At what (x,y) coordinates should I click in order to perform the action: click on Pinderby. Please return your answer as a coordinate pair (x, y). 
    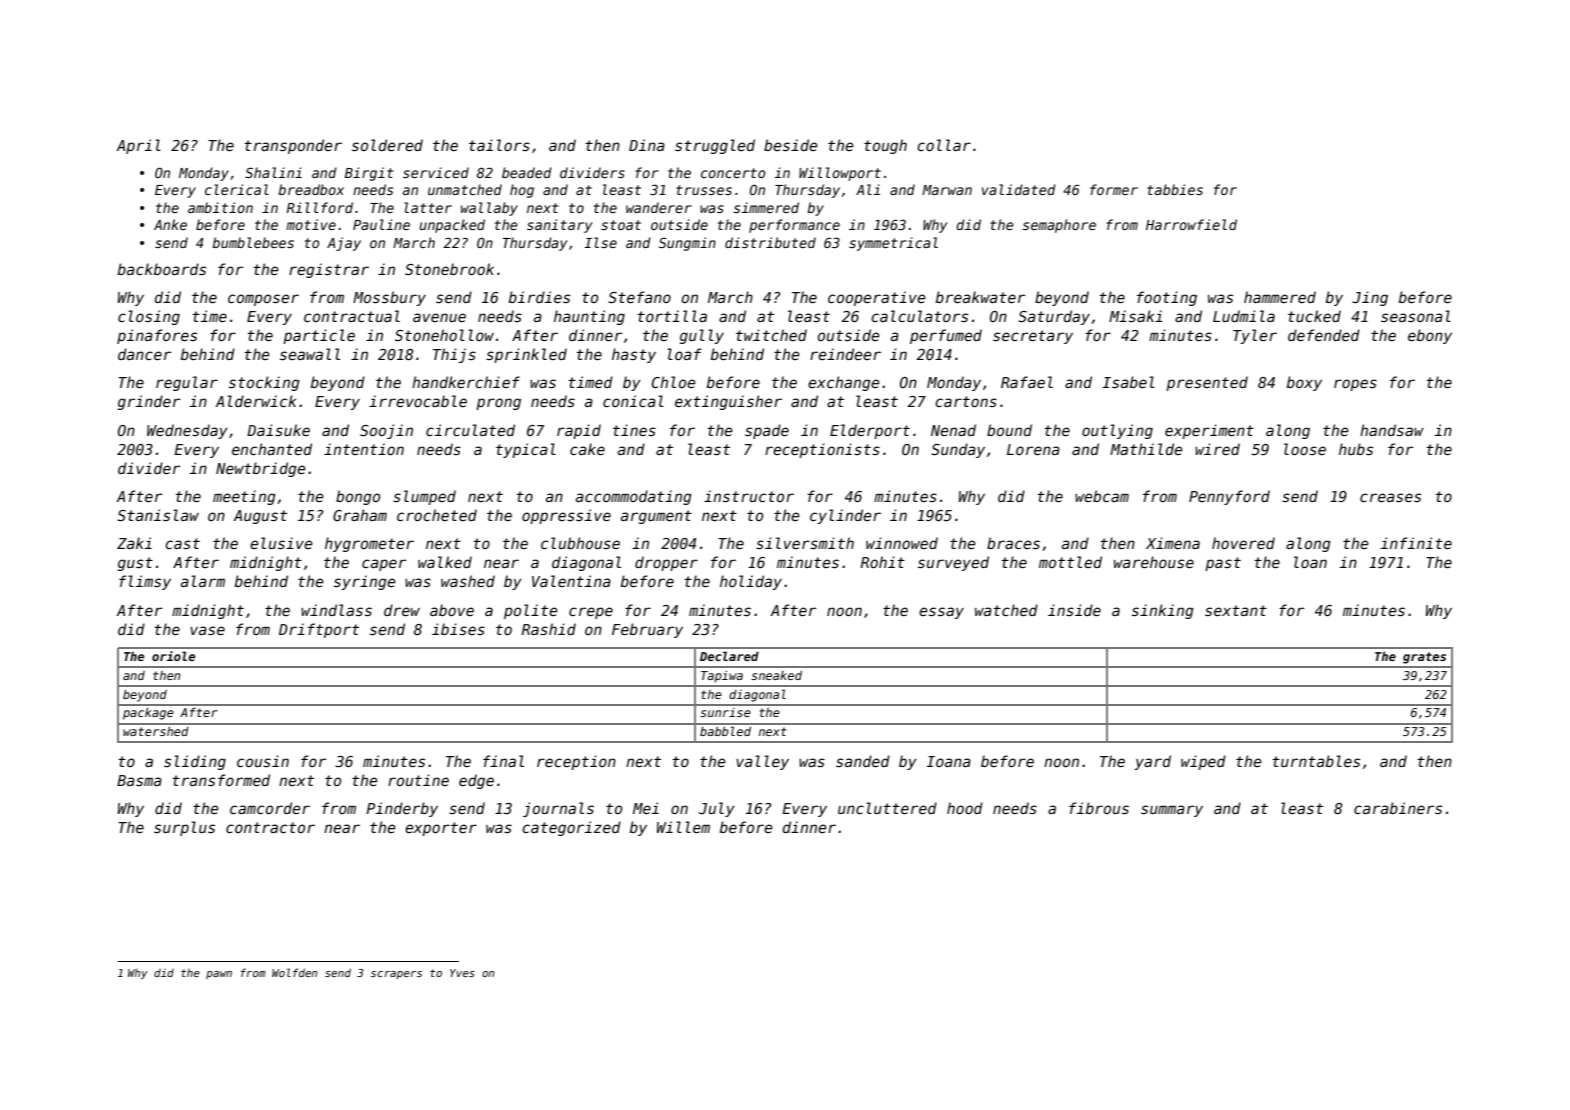
    Looking at the image, I should click on (402, 809).
